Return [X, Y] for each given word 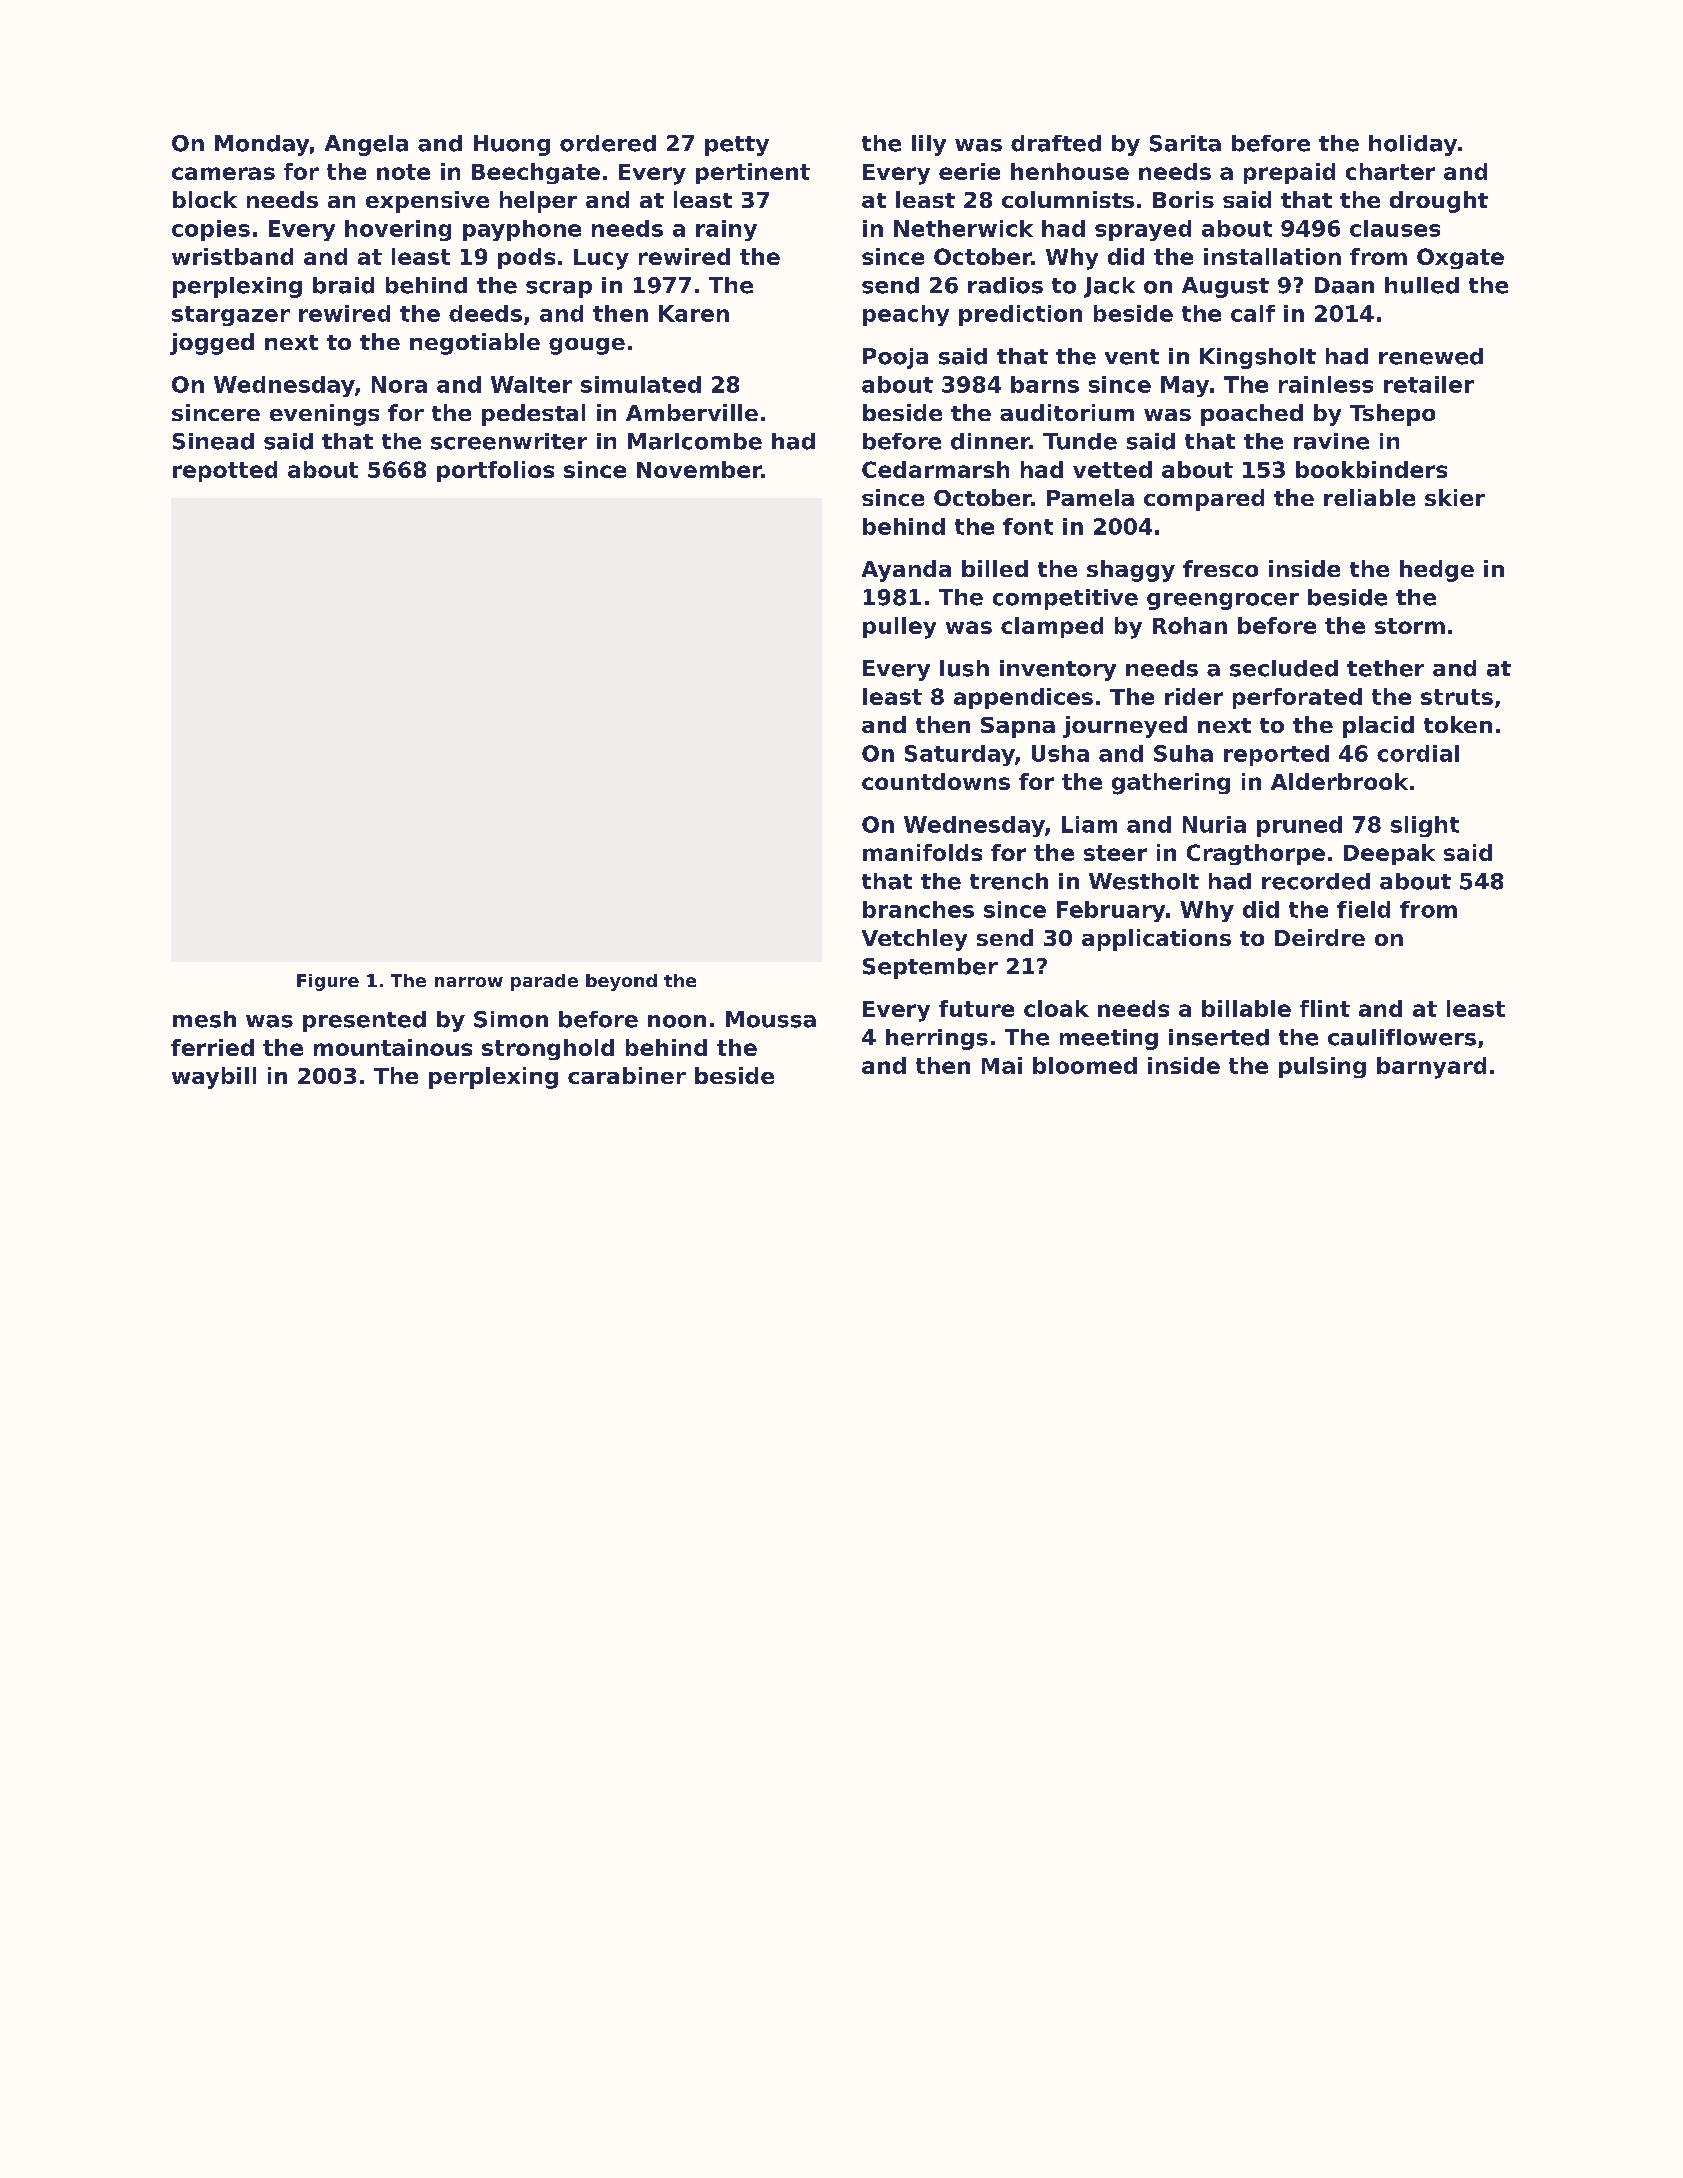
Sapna [1018, 727]
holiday [1413, 145]
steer [1115, 853]
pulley [899, 628]
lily [929, 145]
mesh [204, 1019]
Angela [366, 145]
